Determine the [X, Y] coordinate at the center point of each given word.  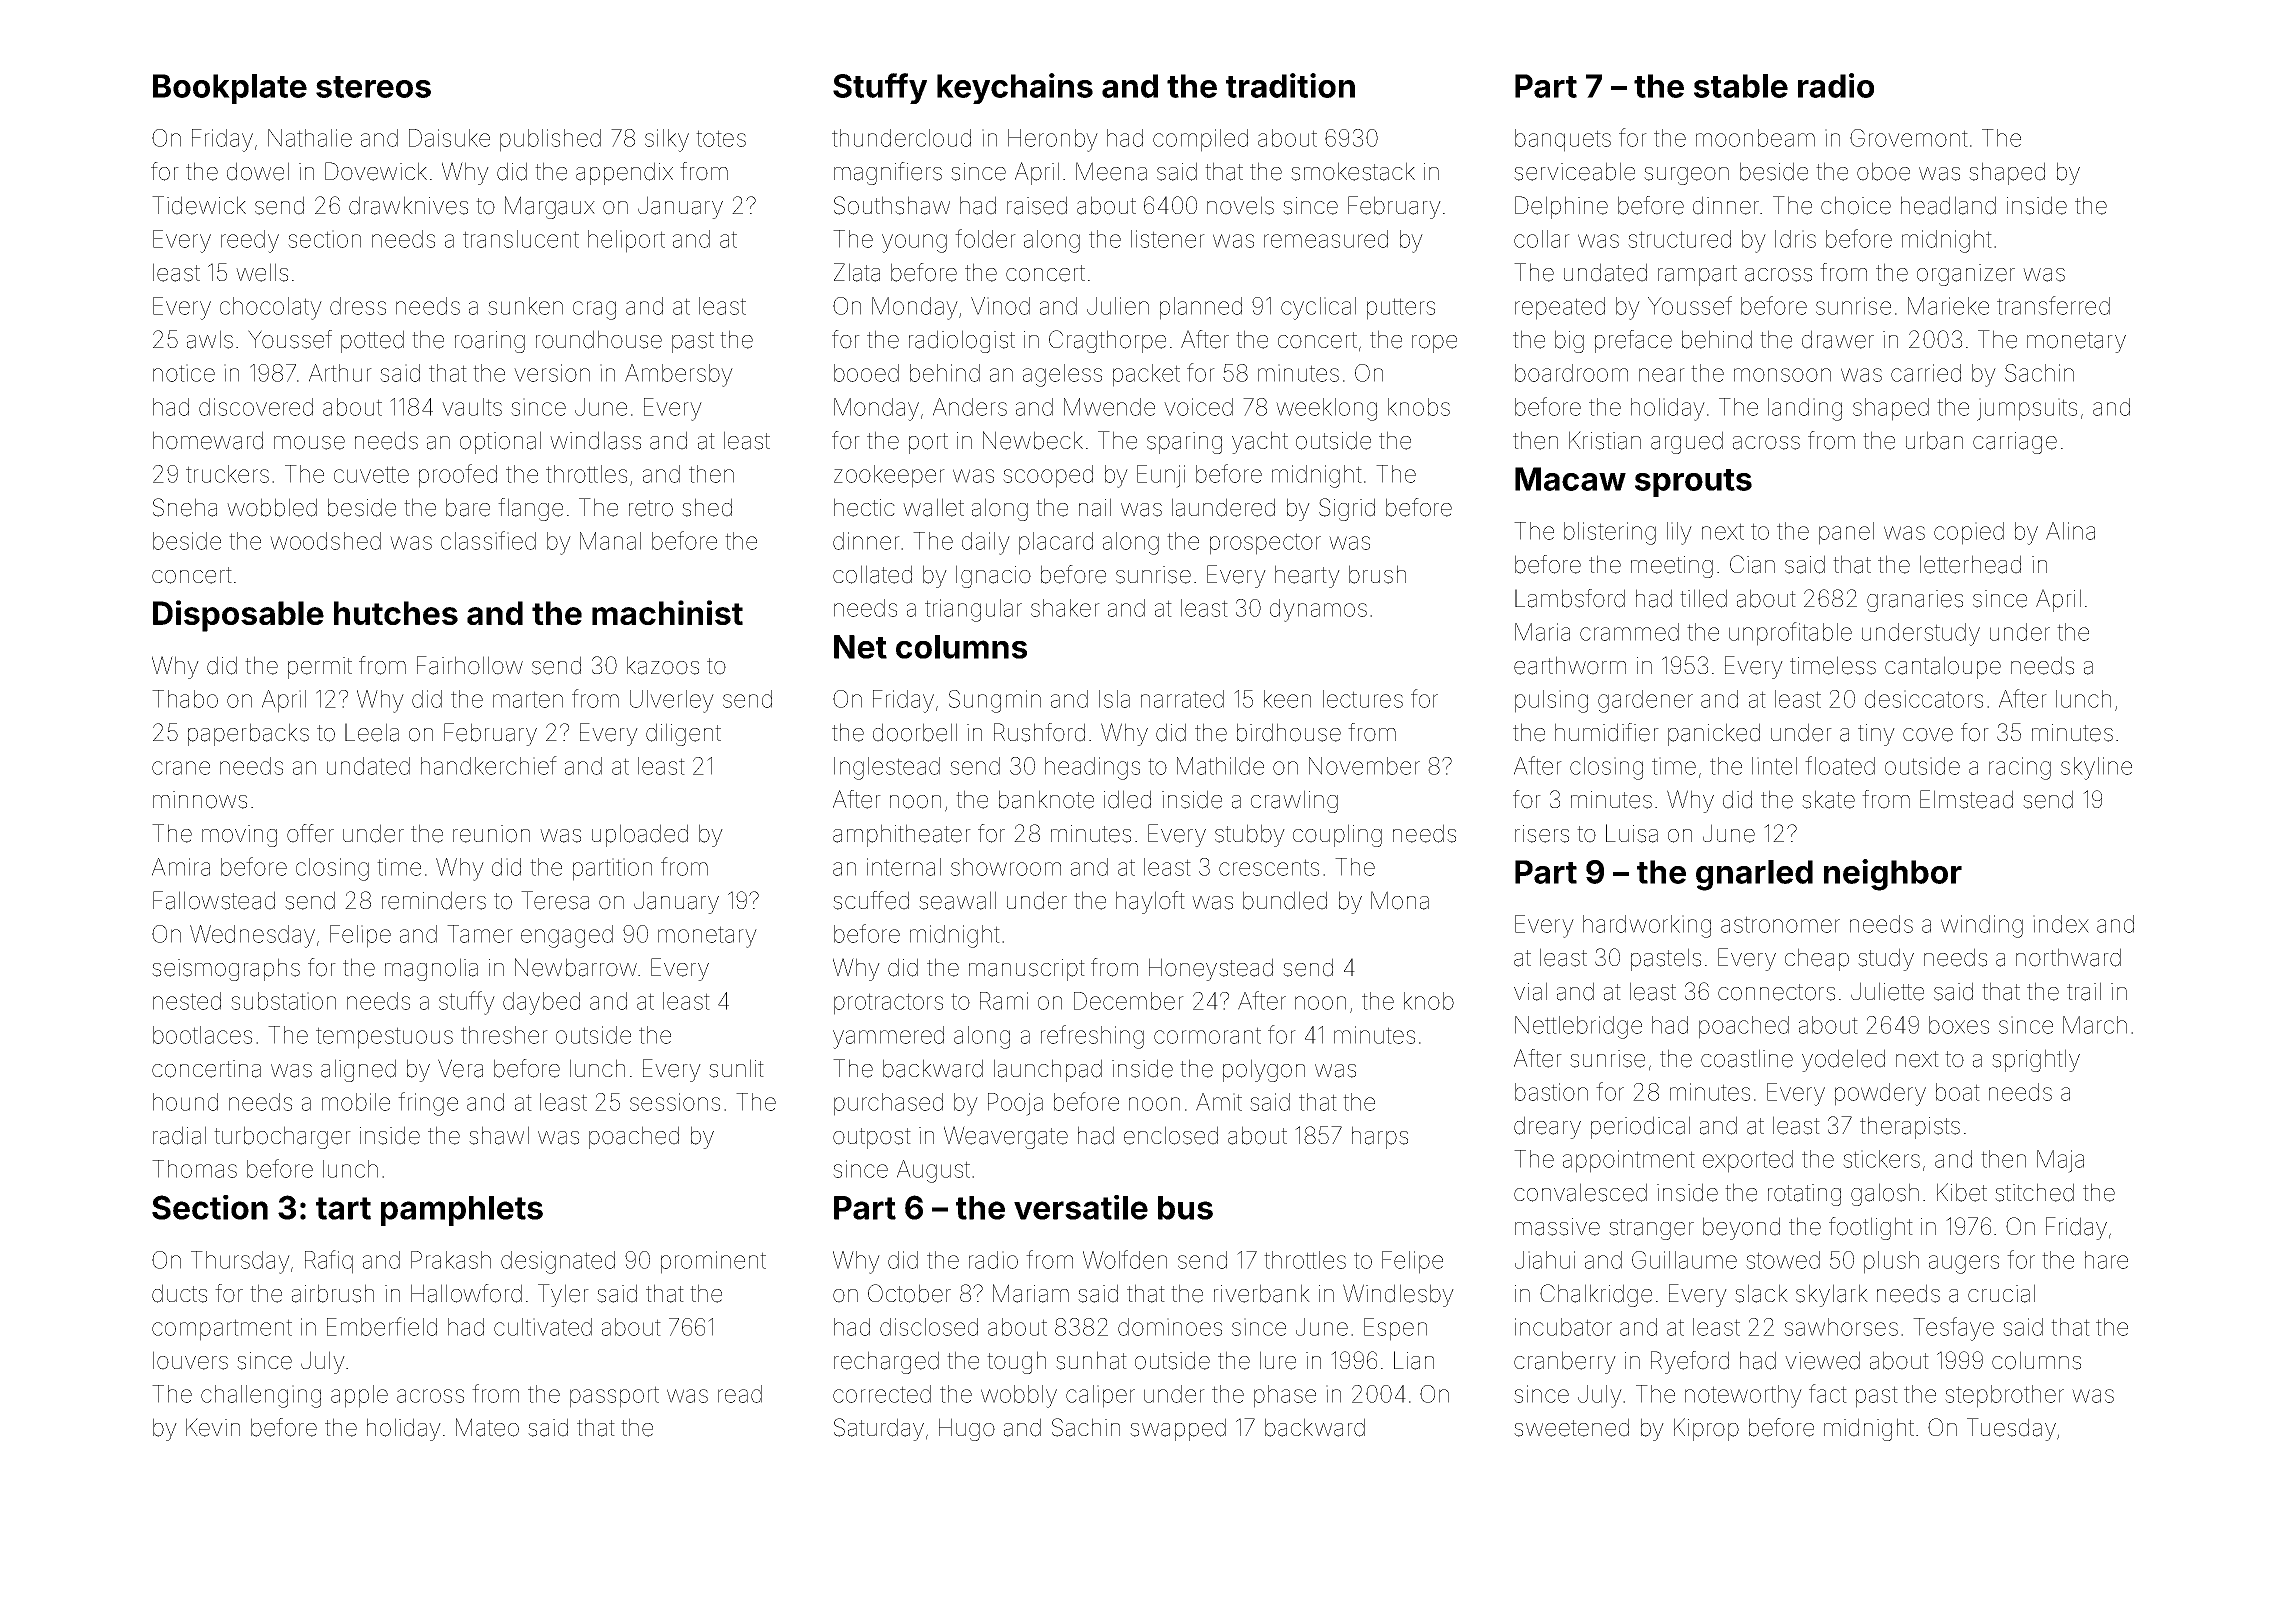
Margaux [550, 207]
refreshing [1092, 1037]
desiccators [1924, 699]
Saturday [879, 1429]
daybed [541, 1003]
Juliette [1887, 991]
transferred [2053, 305]
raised [1037, 205]
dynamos [1318, 610]
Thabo [185, 699]
